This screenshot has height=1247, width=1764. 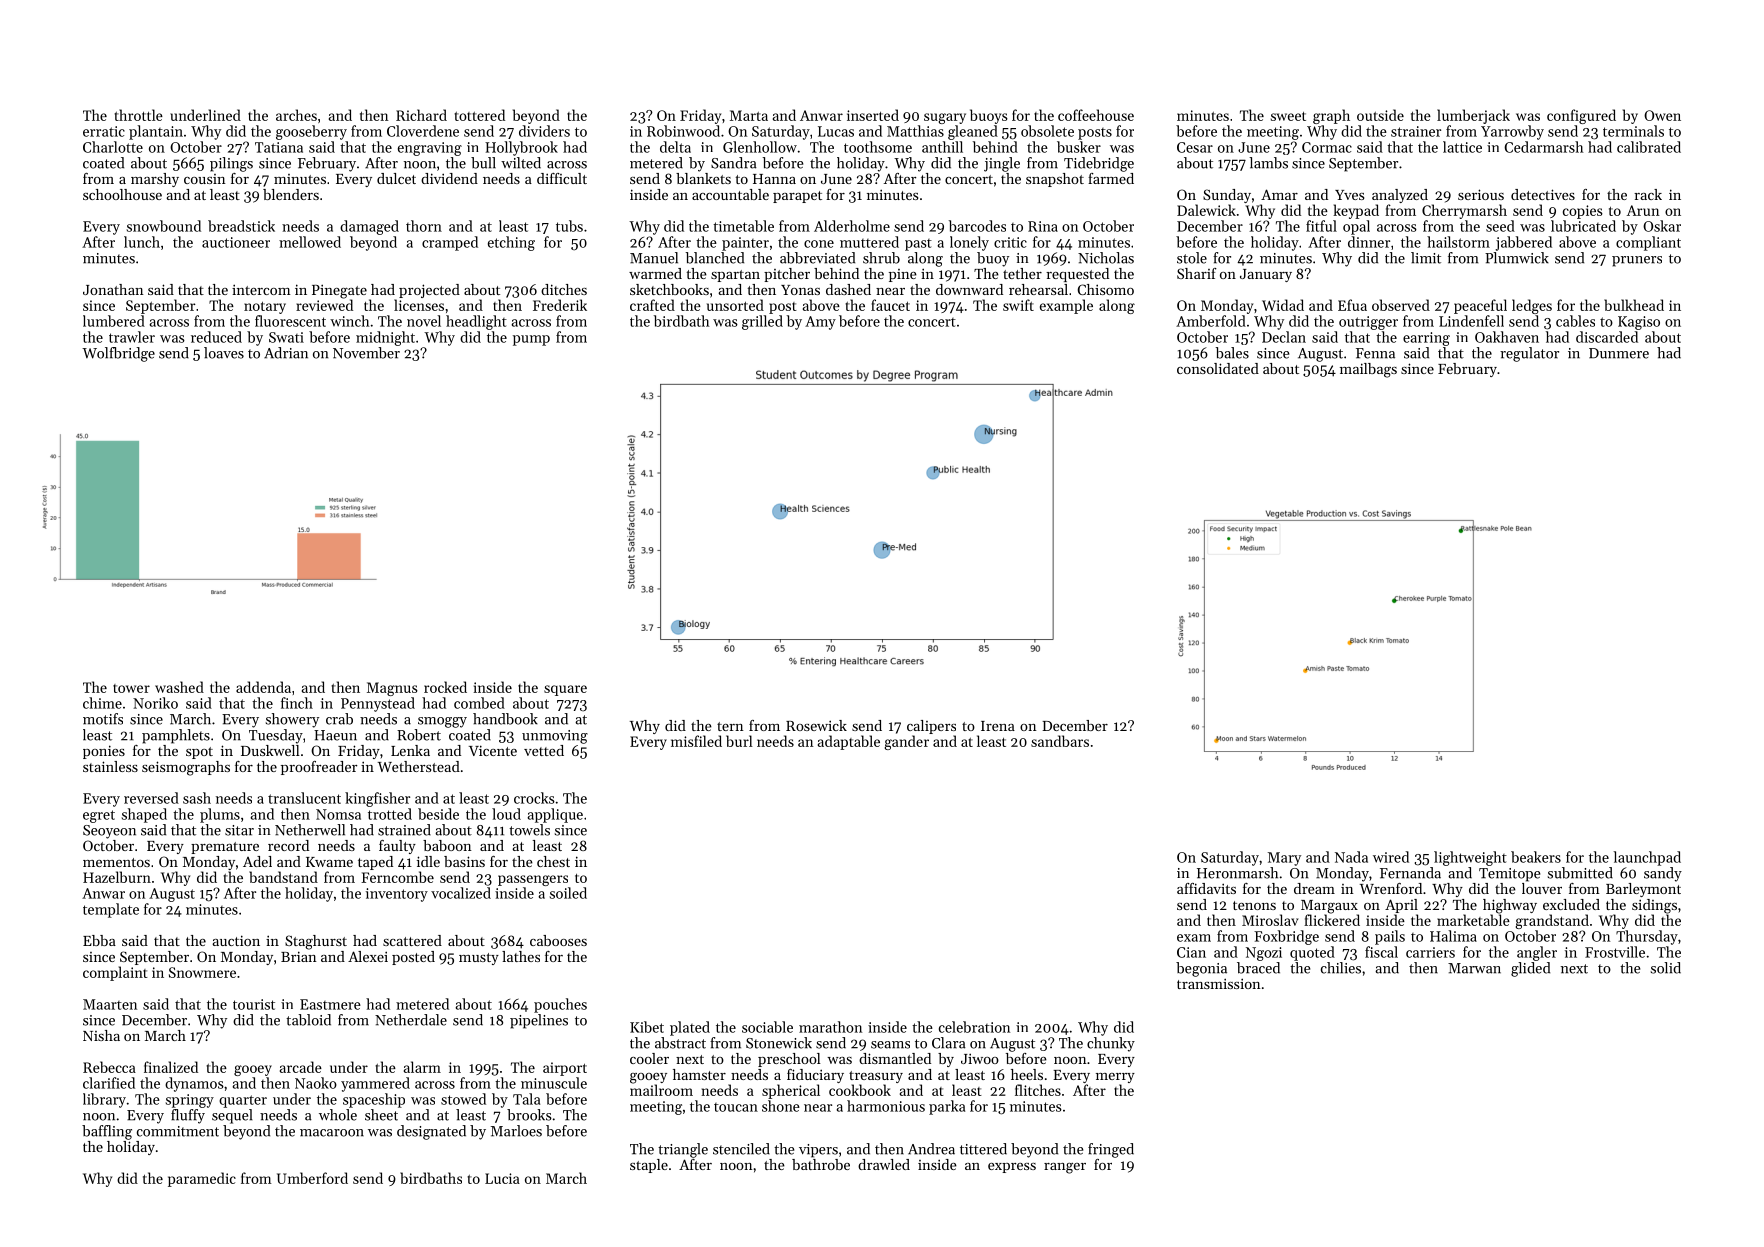 What do you see at coordinates (445, 687) in the screenshot?
I see `rocked` at bounding box center [445, 687].
